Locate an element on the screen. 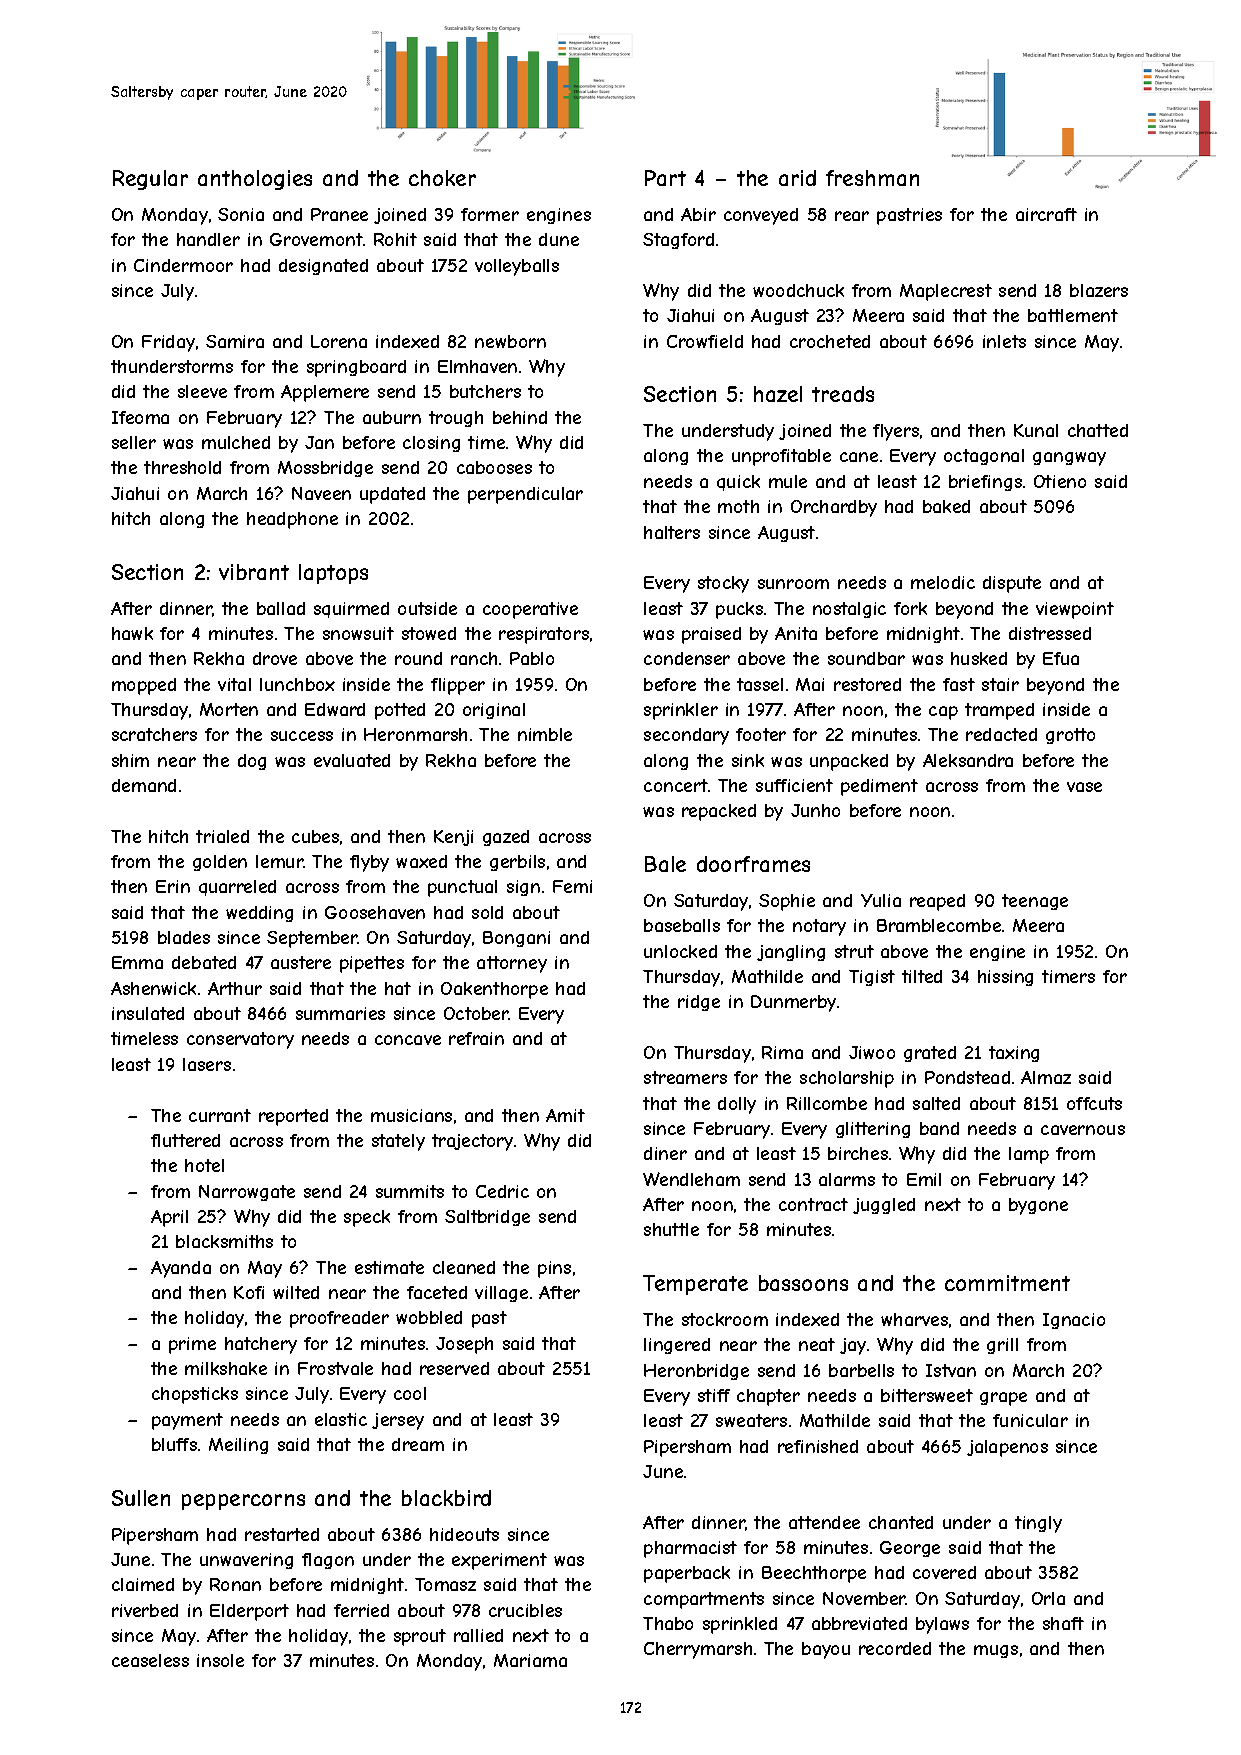  elastic is located at coordinates (341, 1419).
